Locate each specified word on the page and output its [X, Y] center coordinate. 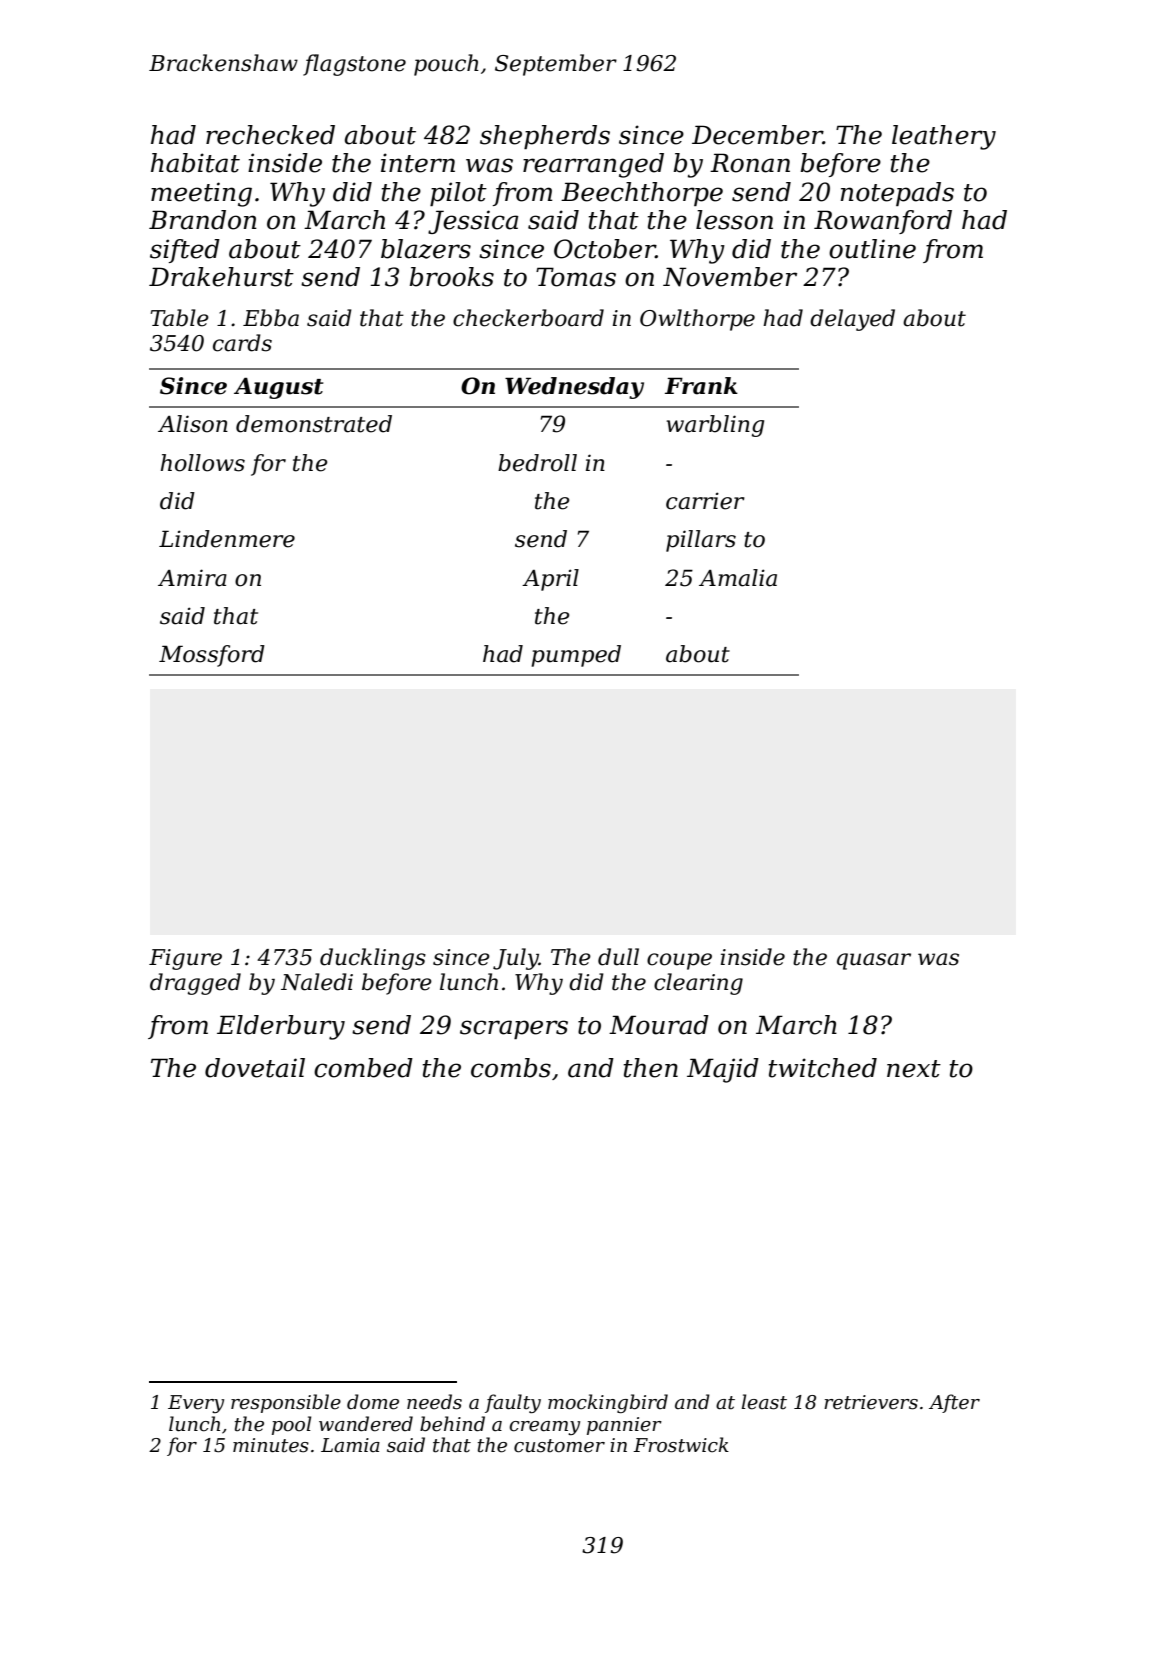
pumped [576, 656]
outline [872, 249]
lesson [734, 220]
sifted [185, 251]
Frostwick [681, 1445]
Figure [185, 959]
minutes [271, 1445]
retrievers [871, 1402]
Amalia [738, 578]
